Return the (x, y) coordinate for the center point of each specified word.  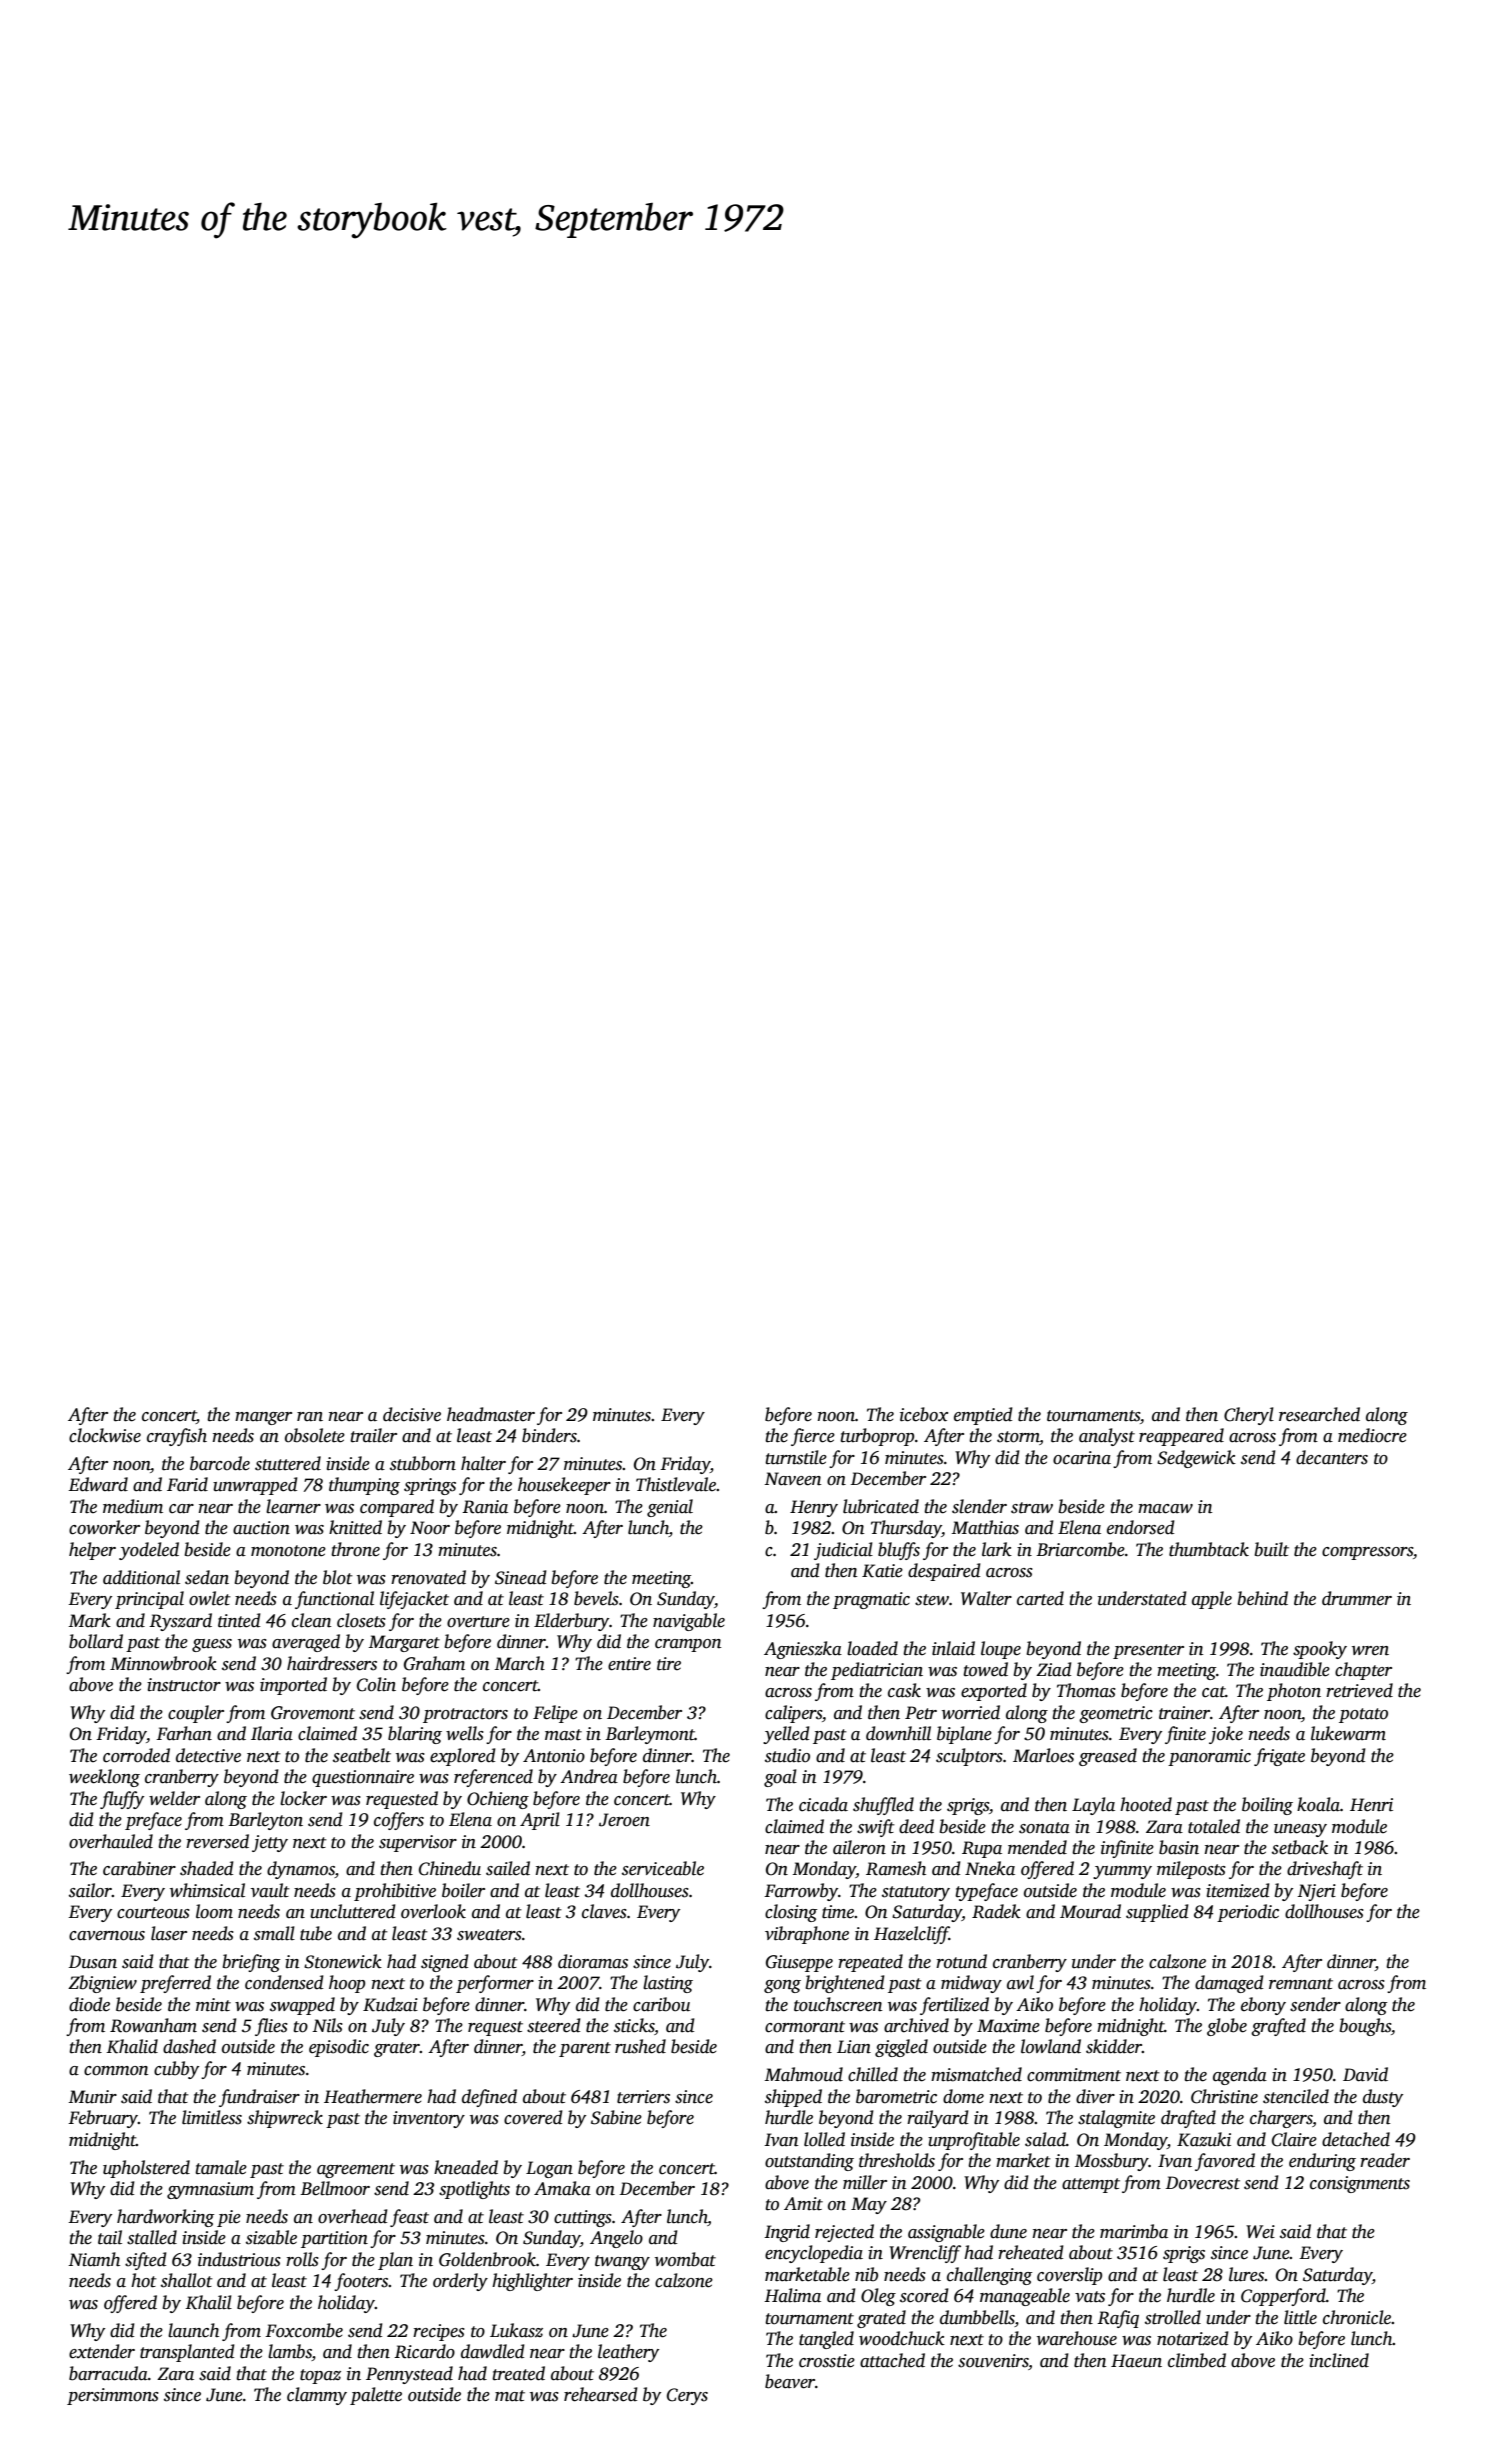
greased (1108, 1757)
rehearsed (601, 2394)
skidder (1114, 2046)
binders (549, 1435)
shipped (793, 2098)
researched (1319, 1414)
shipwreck (285, 2119)
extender (102, 2351)
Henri (1371, 1805)
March (519, 1663)
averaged (306, 1643)
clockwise (105, 1435)
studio (787, 1755)
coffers (399, 1821)
